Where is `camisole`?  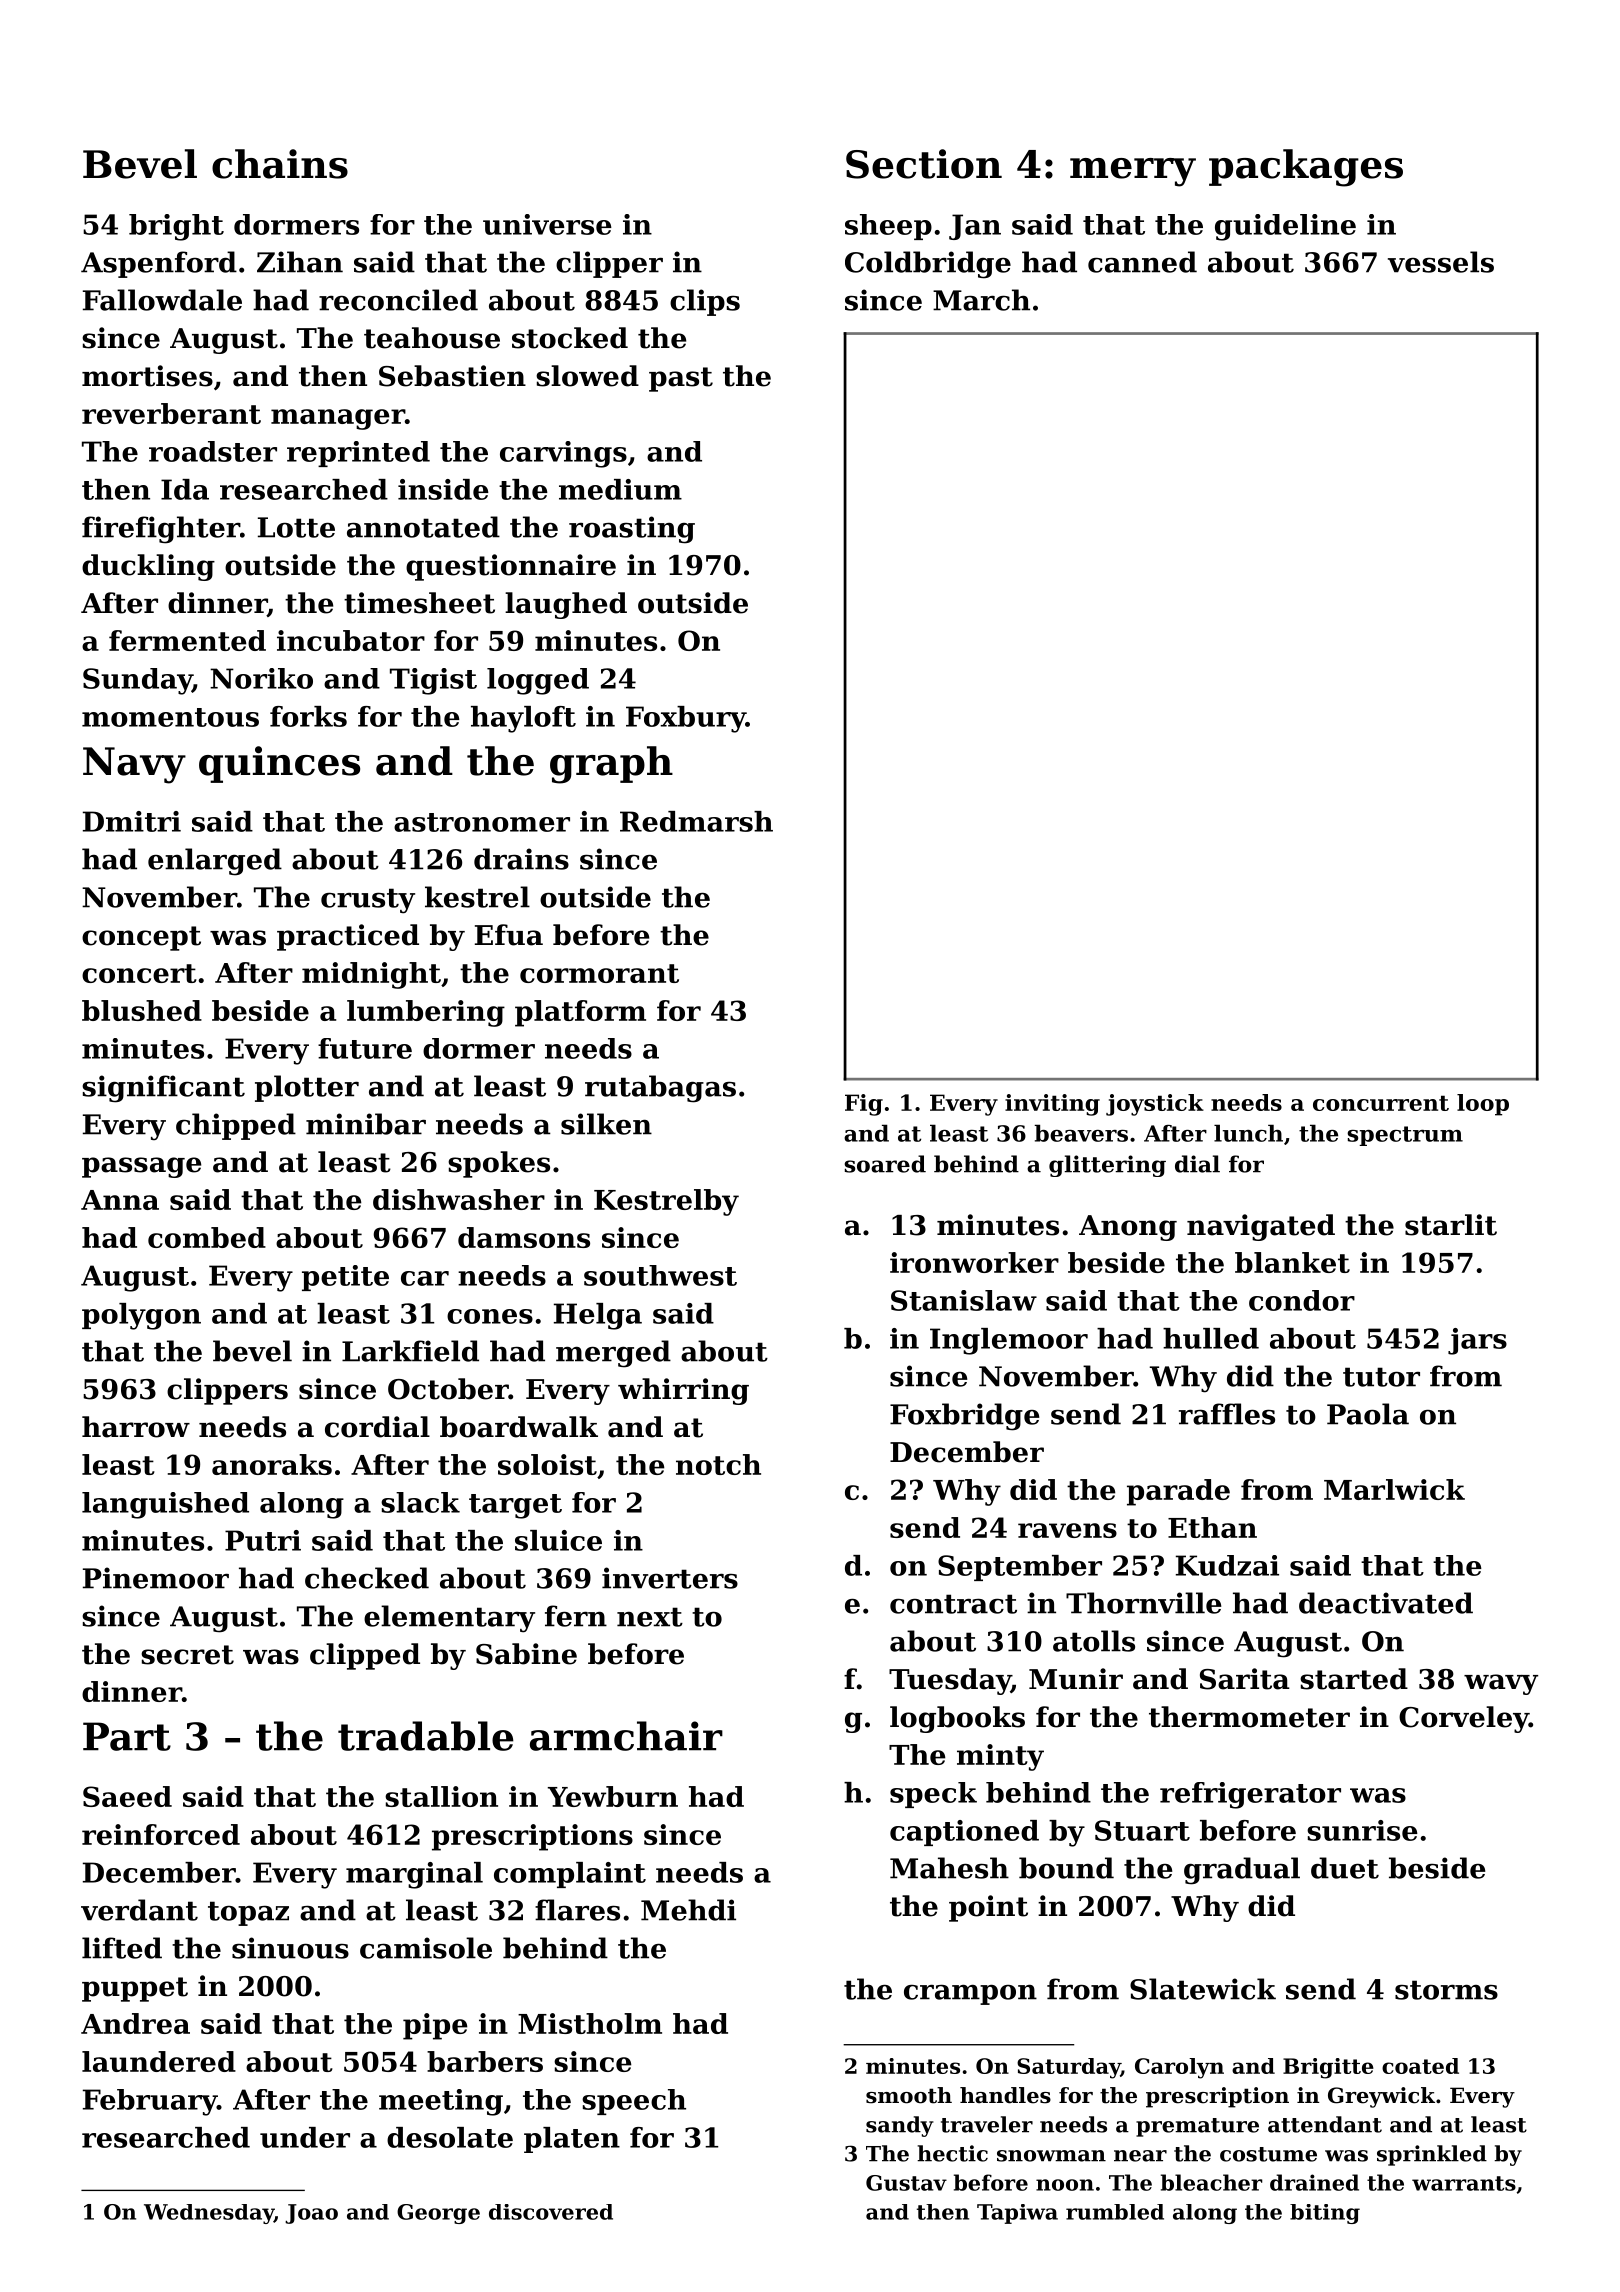 camisole is located at coordinates (426, 1948).
